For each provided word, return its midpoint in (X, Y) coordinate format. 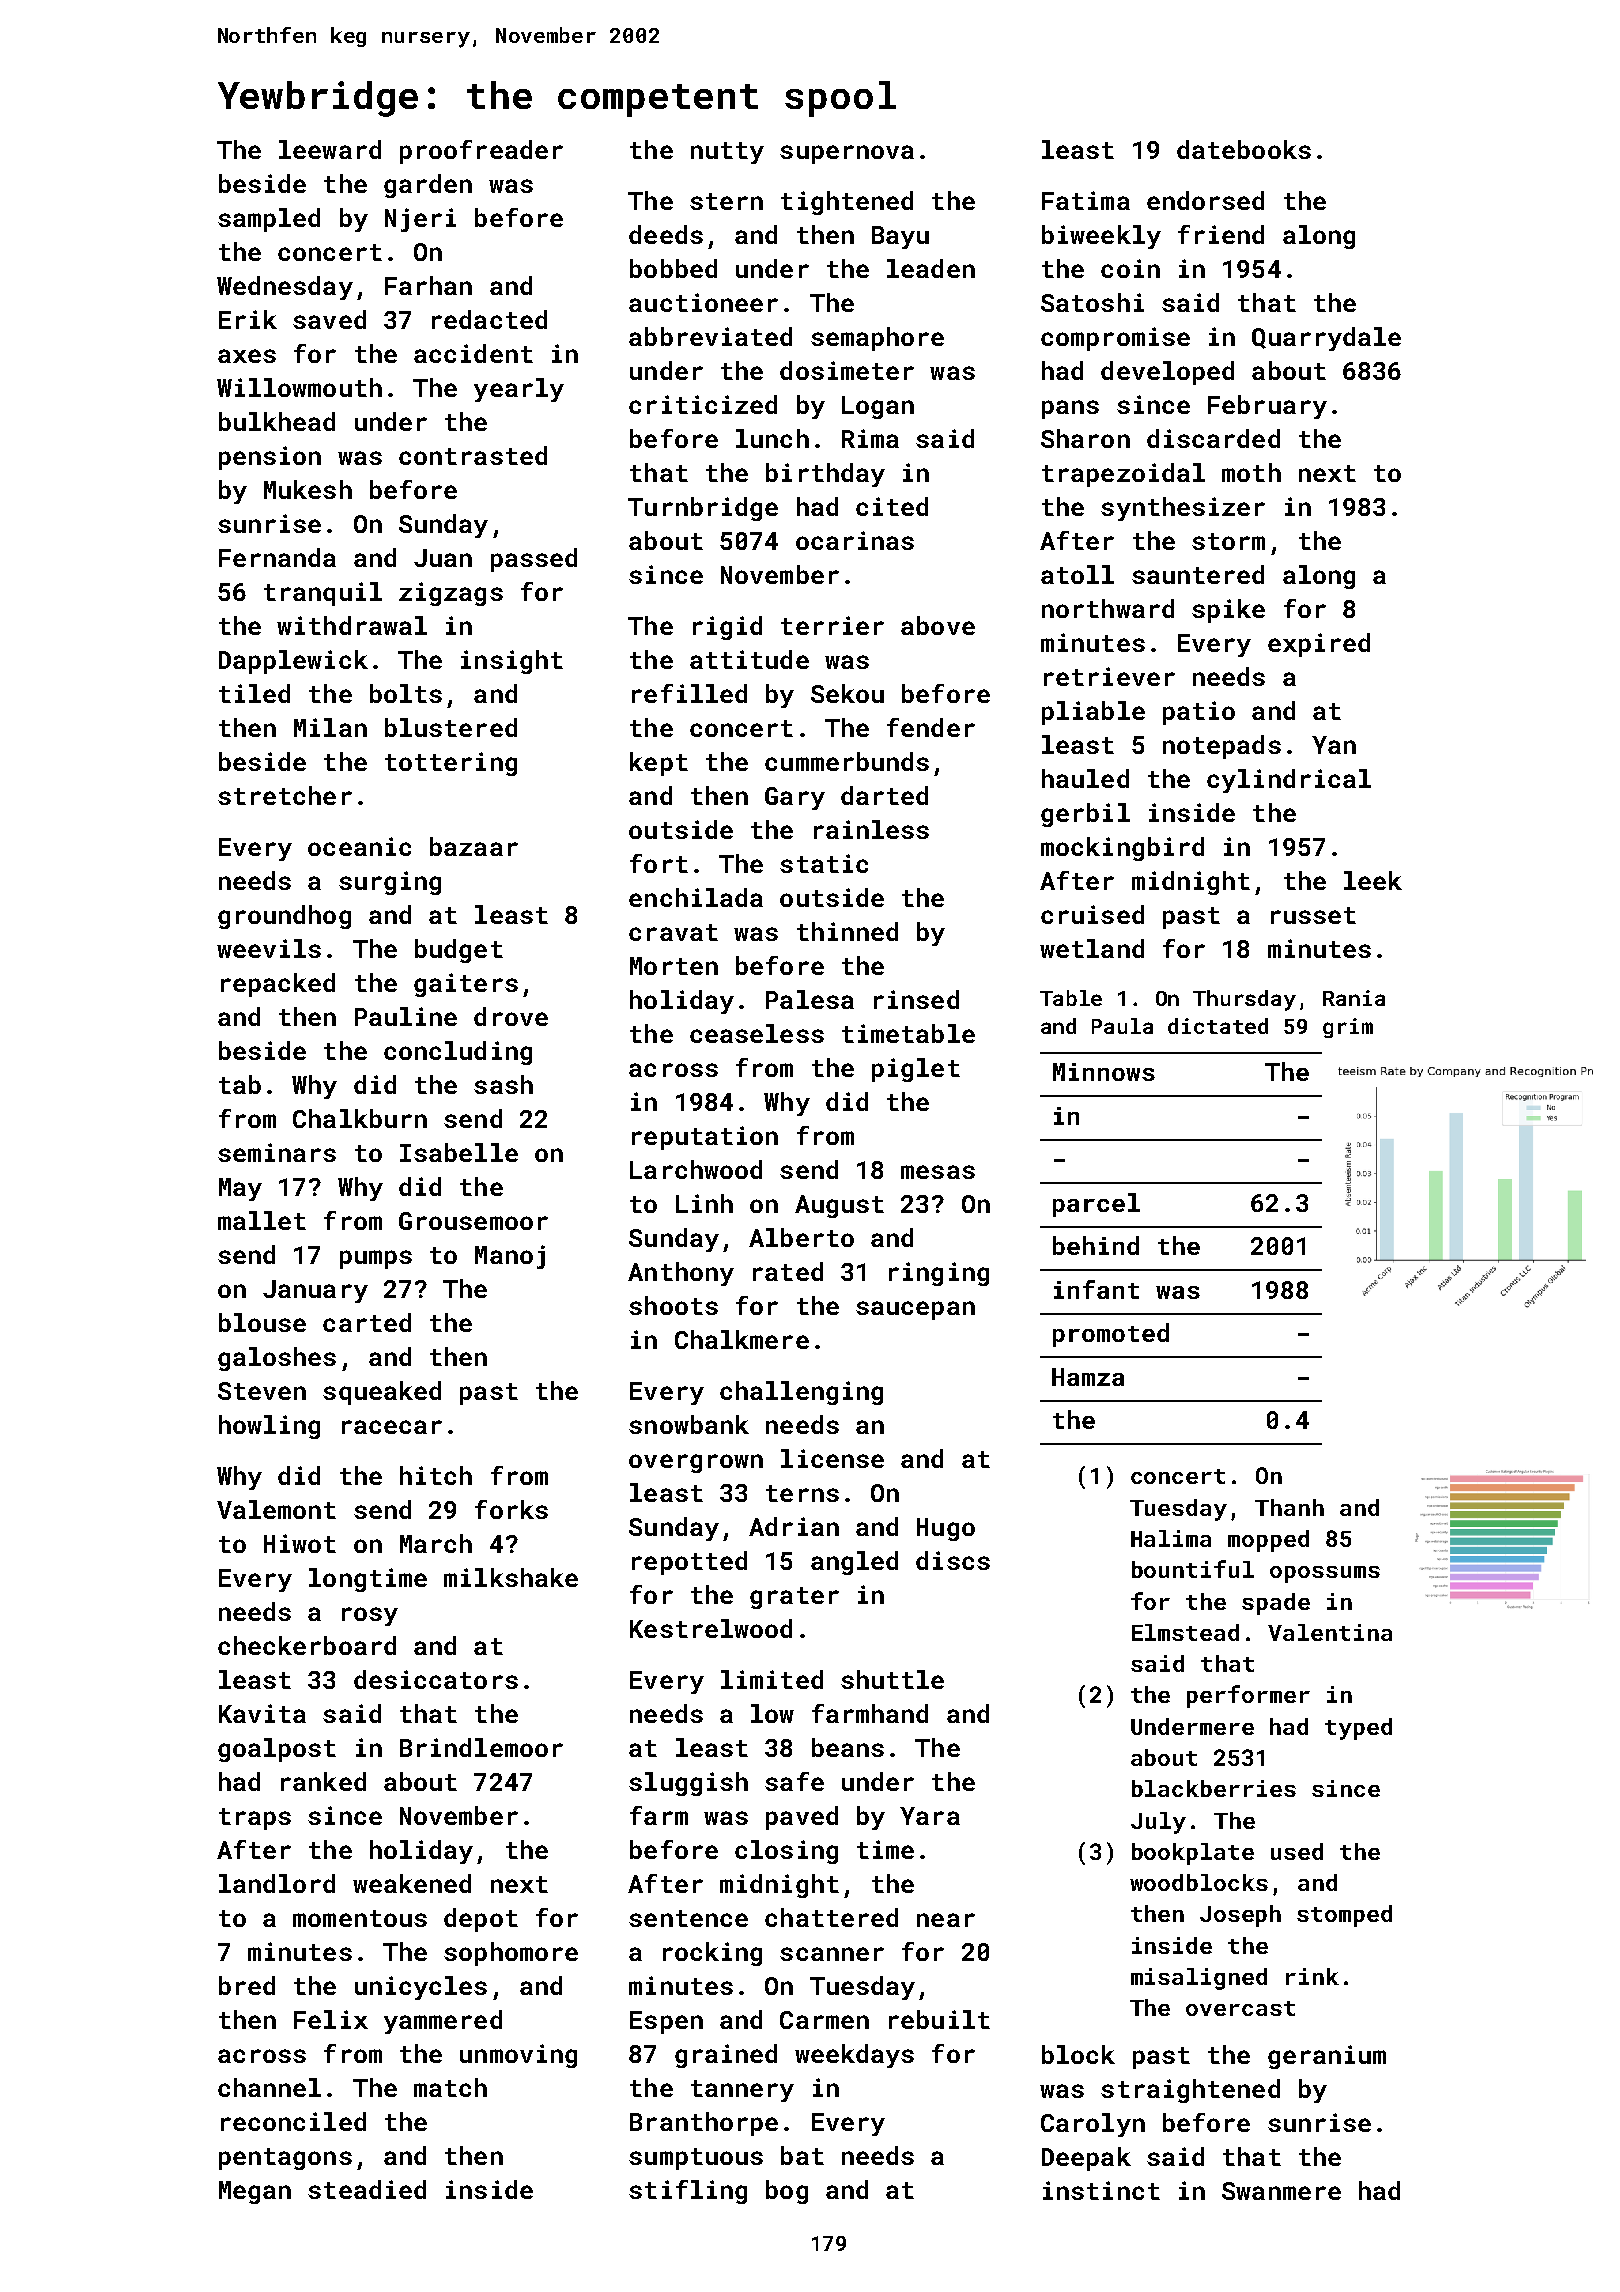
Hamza (1088, 1377)
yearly (519, 390)
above (938, 625)
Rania (1354, 998)
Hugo (946, 1529)
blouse (262, 1322)
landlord (277, 1883)
